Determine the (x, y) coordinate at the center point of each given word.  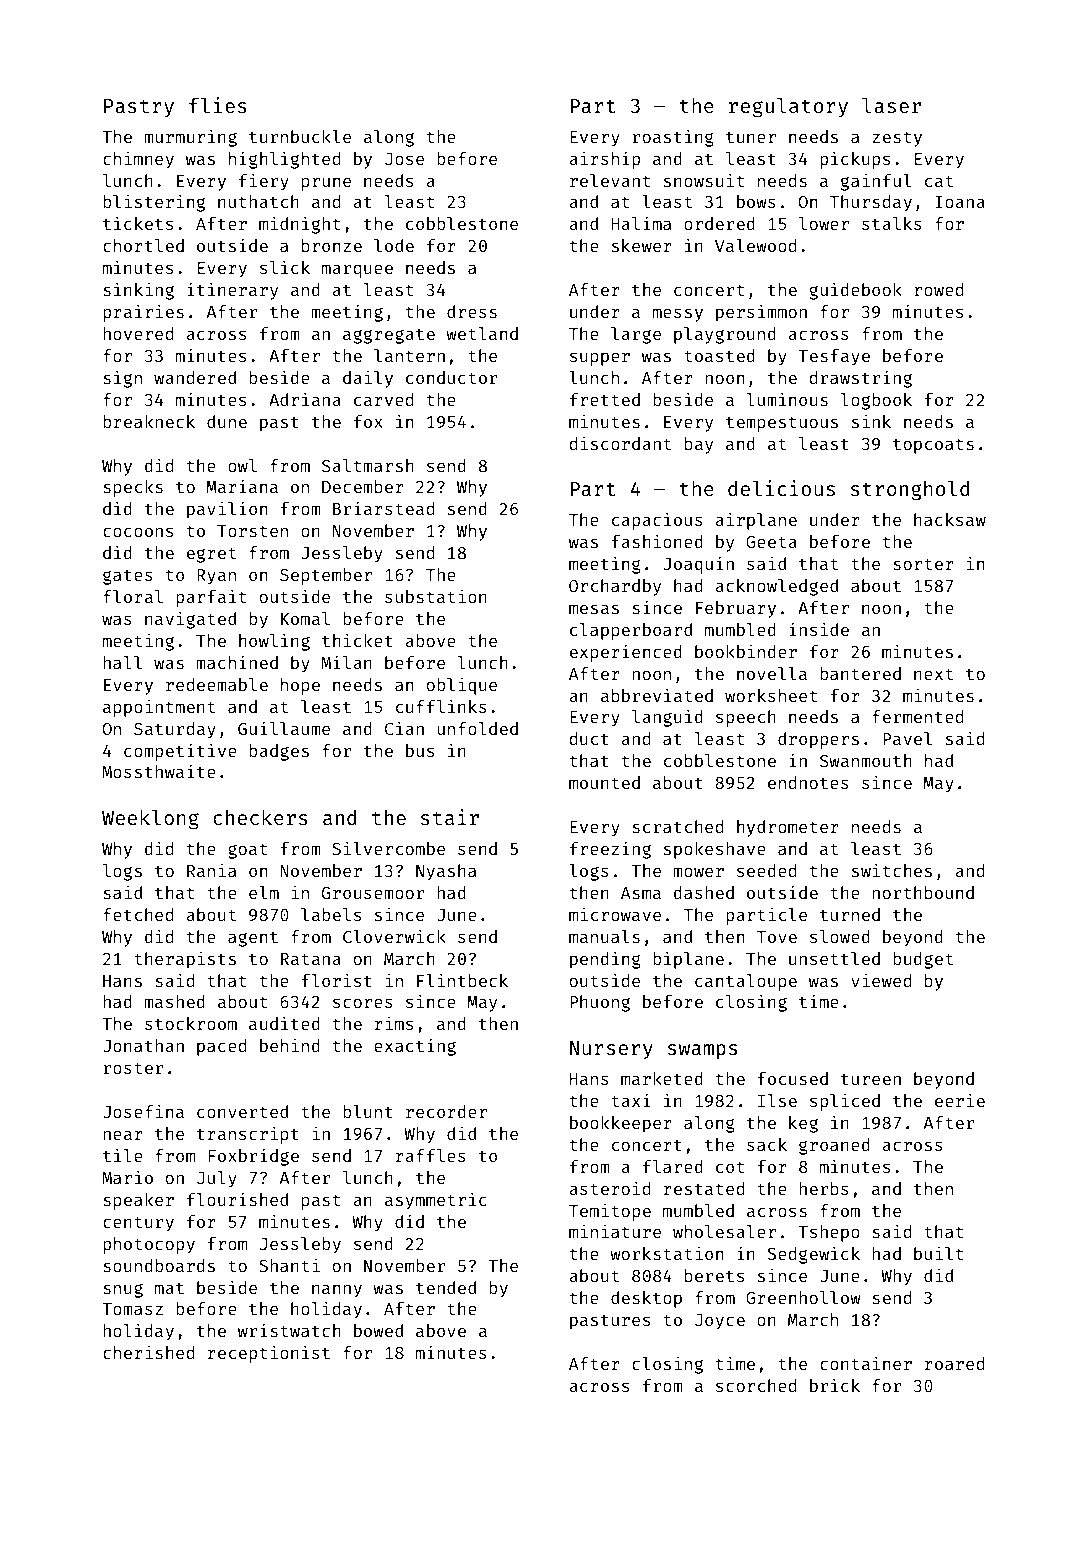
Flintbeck (462, 980)
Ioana (960, 202)
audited (284, 1023)
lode (394, 245)
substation (436, 596)
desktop (646, 1299)
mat (169, 1288)
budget (923, 960)
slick (285, 267)
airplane (756, 521)
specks (133, 488)
